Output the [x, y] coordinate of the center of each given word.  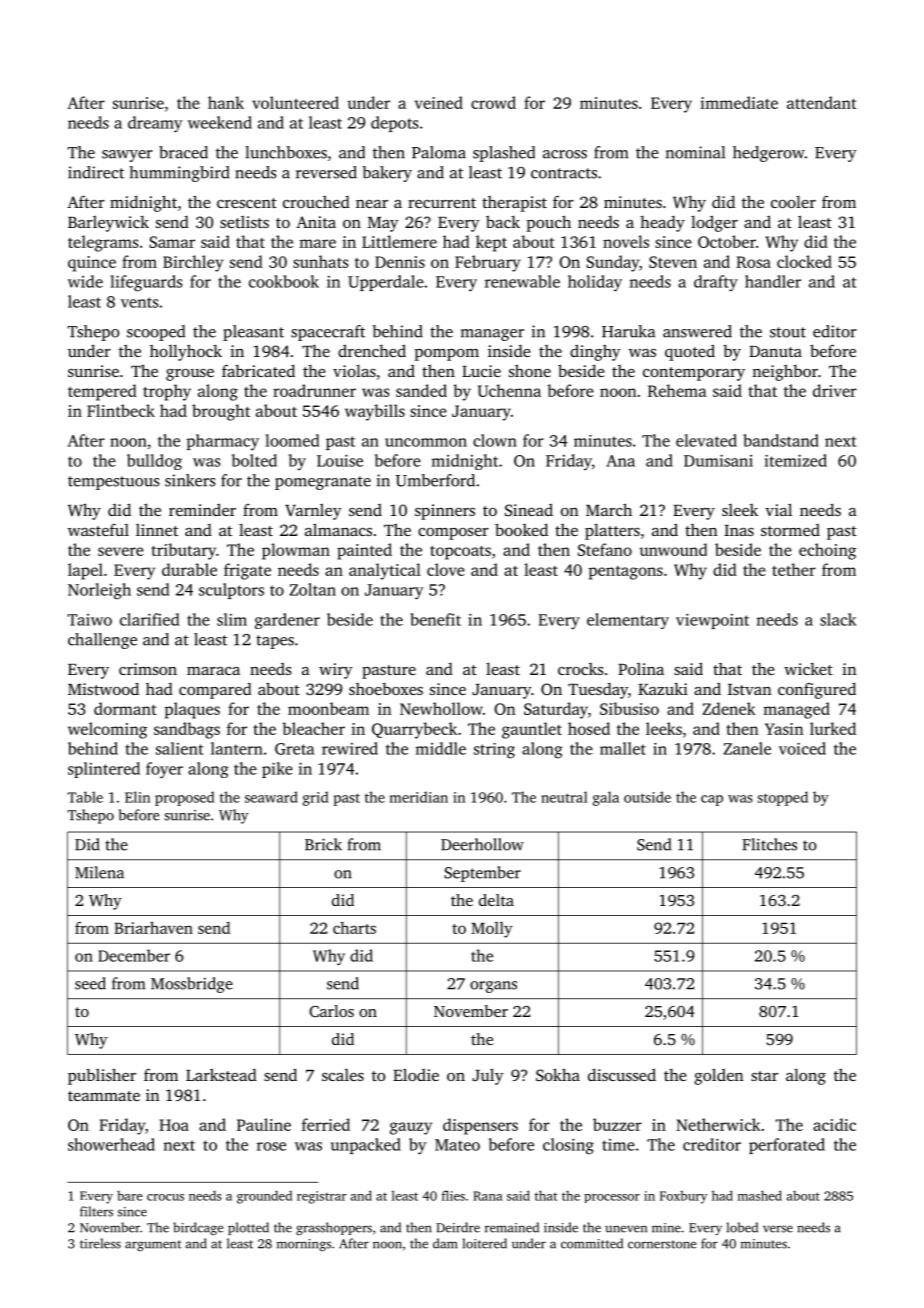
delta [496, 900]
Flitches [769, 844]
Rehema [677, 390]
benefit [435, 619]
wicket [808, 668]
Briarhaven [153, 927]
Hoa [174, 1125]
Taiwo [90, 620]
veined [439, 102]
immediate [739, 102]
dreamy [155, 124]
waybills [375, 412]
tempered [102, 392]
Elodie [416, 1074]
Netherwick [718, 1124]
